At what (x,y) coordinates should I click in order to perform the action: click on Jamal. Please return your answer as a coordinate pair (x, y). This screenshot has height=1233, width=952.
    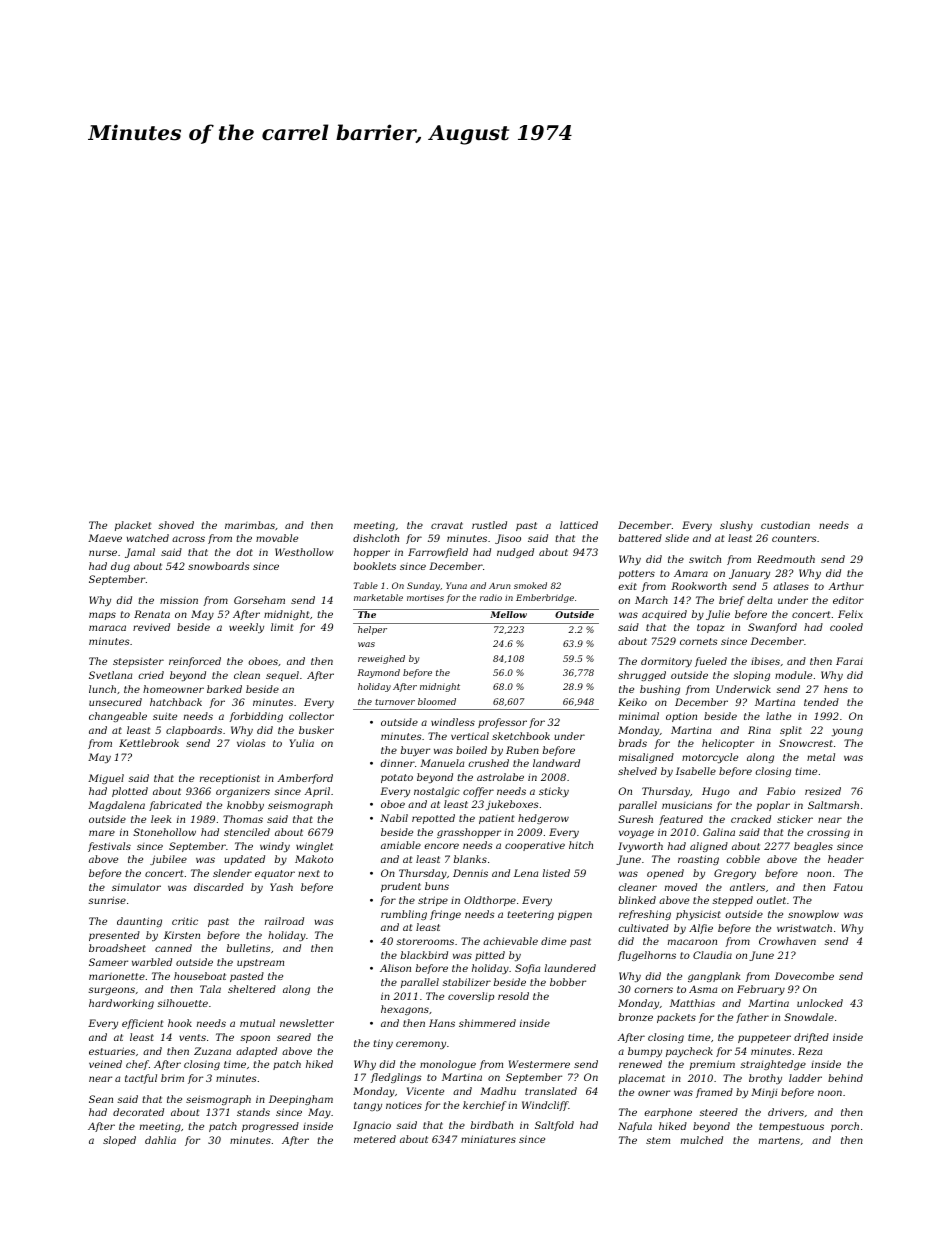
    Looking at the image, I should click on (140, 553).
